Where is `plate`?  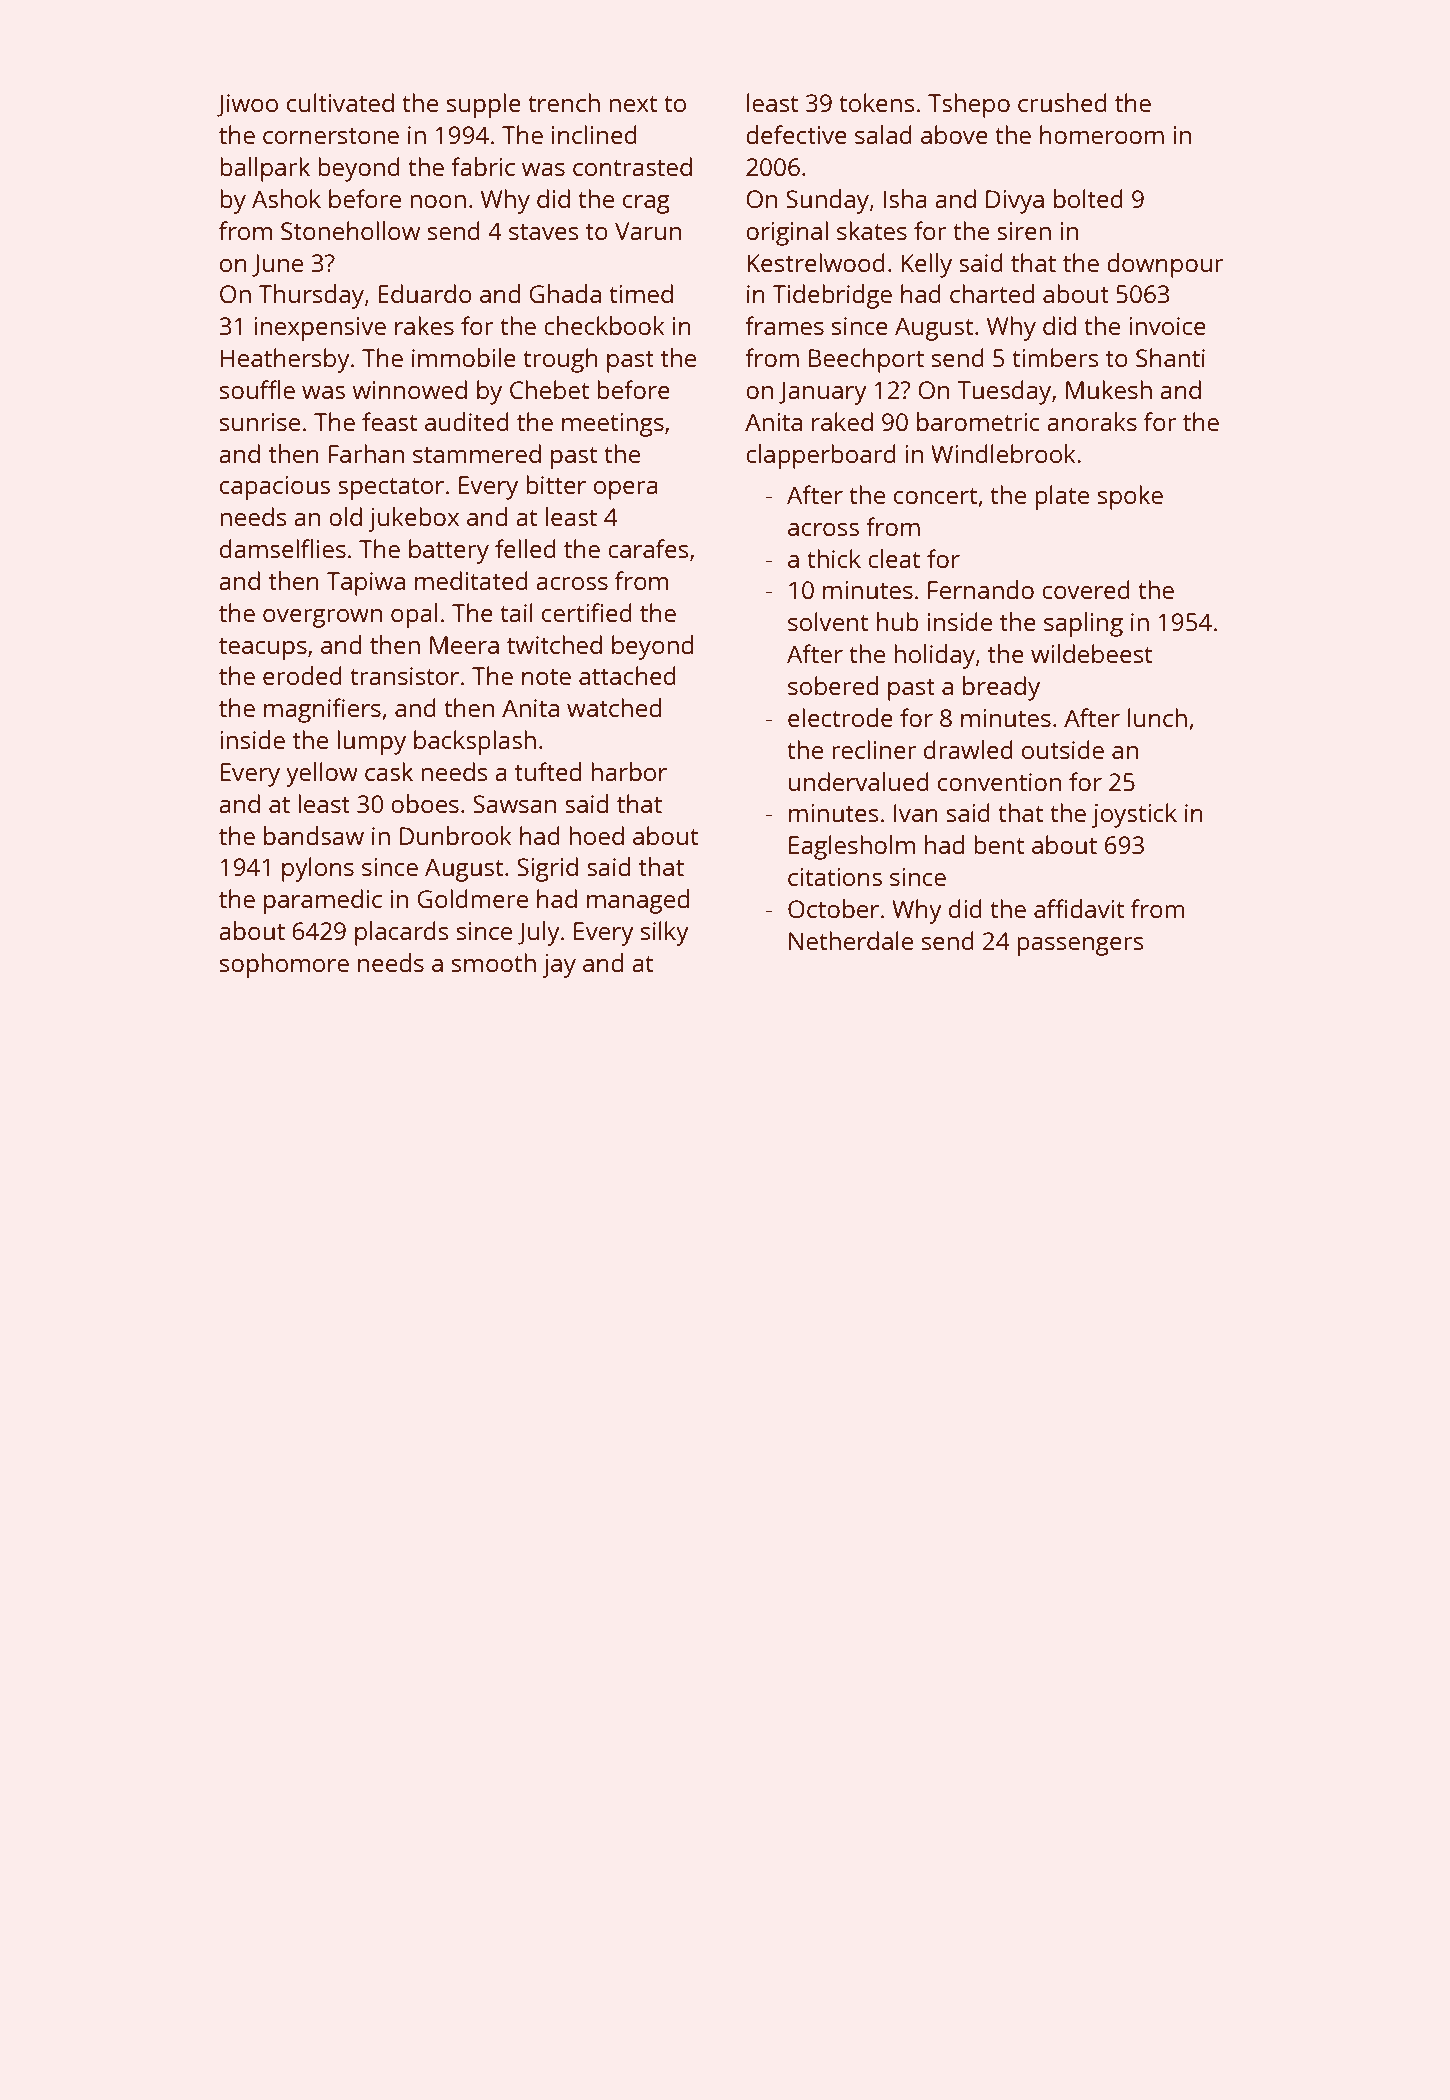 plate is located at coordinates (1062, 497).
